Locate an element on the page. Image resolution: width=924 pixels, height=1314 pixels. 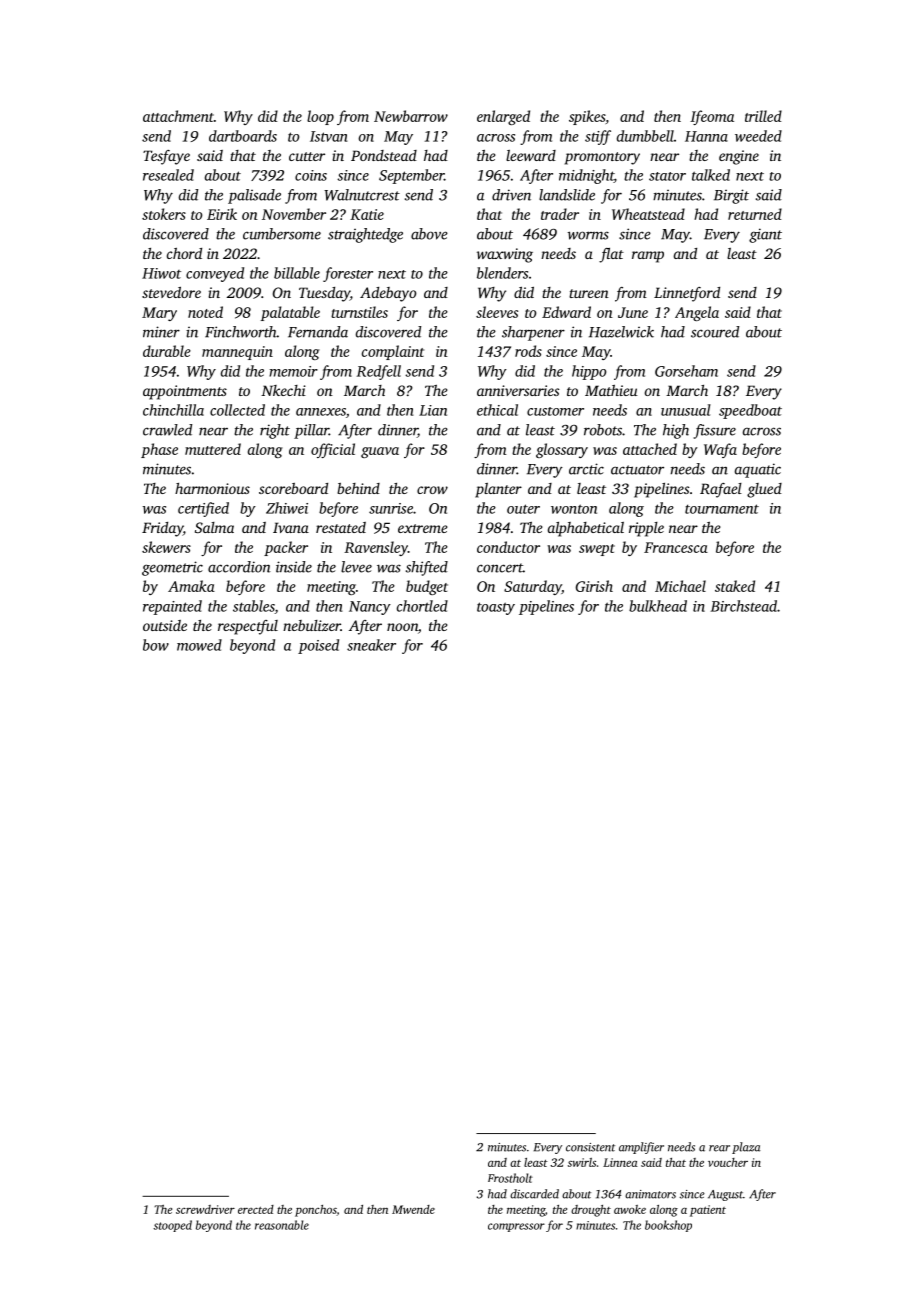
amplifier is located at coordinates (641, 1148).
